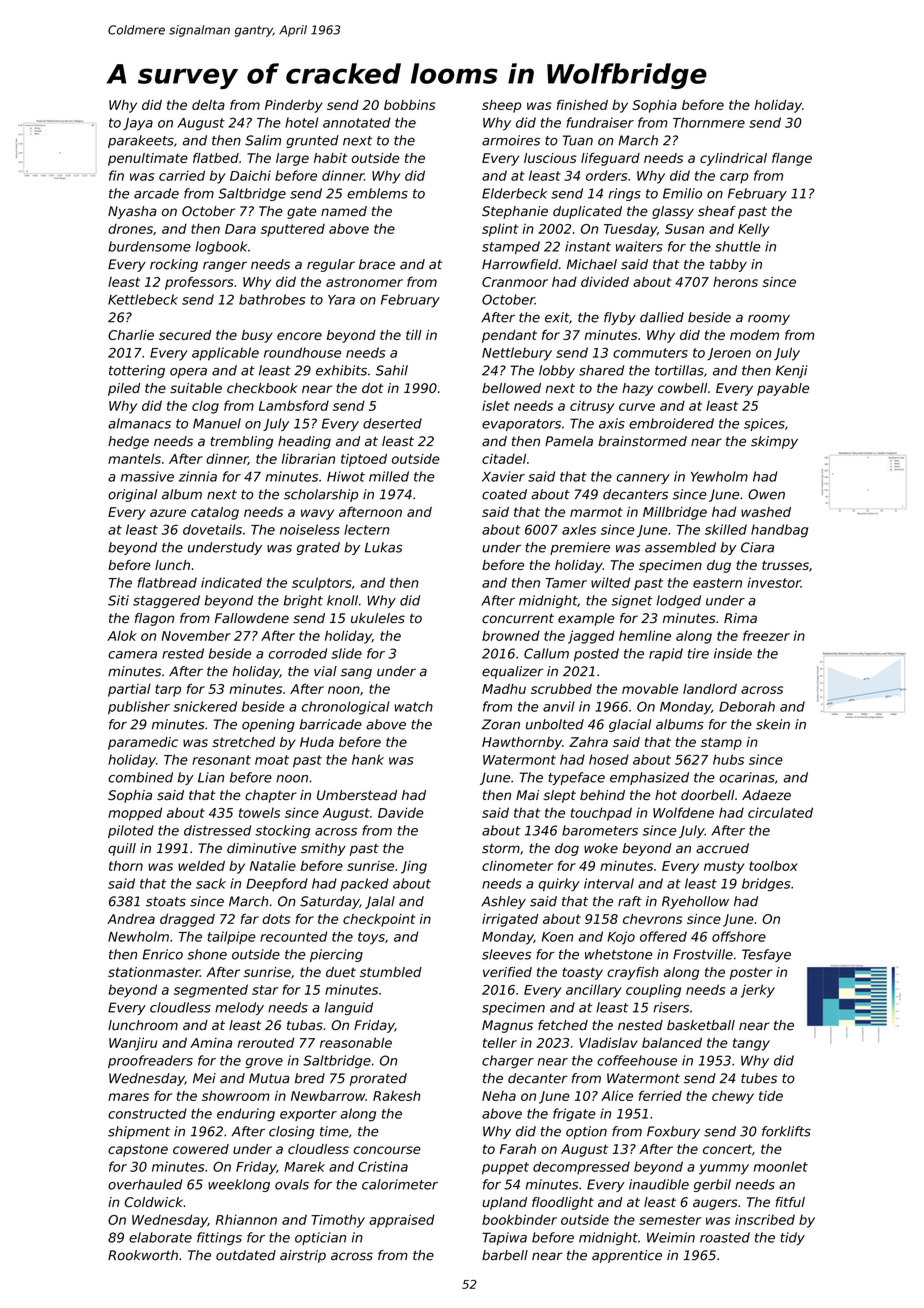 The image size is (924, 1308). What do you see at coordinates (751, 1044) in the screenshot?
I see `tangy` at bounding box center [751, 1044].
